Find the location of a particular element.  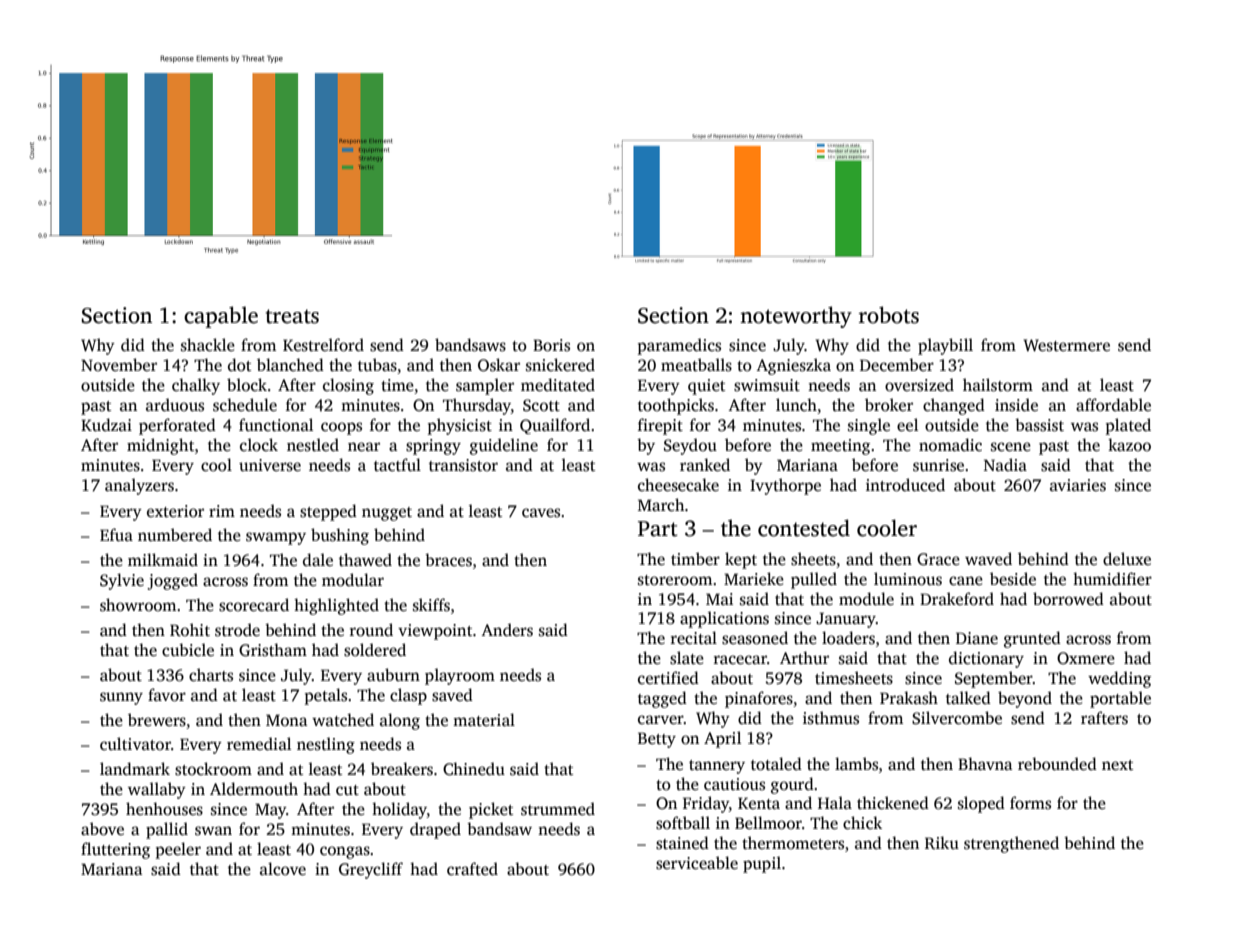

alcove is located at coordinates (283, 869).
